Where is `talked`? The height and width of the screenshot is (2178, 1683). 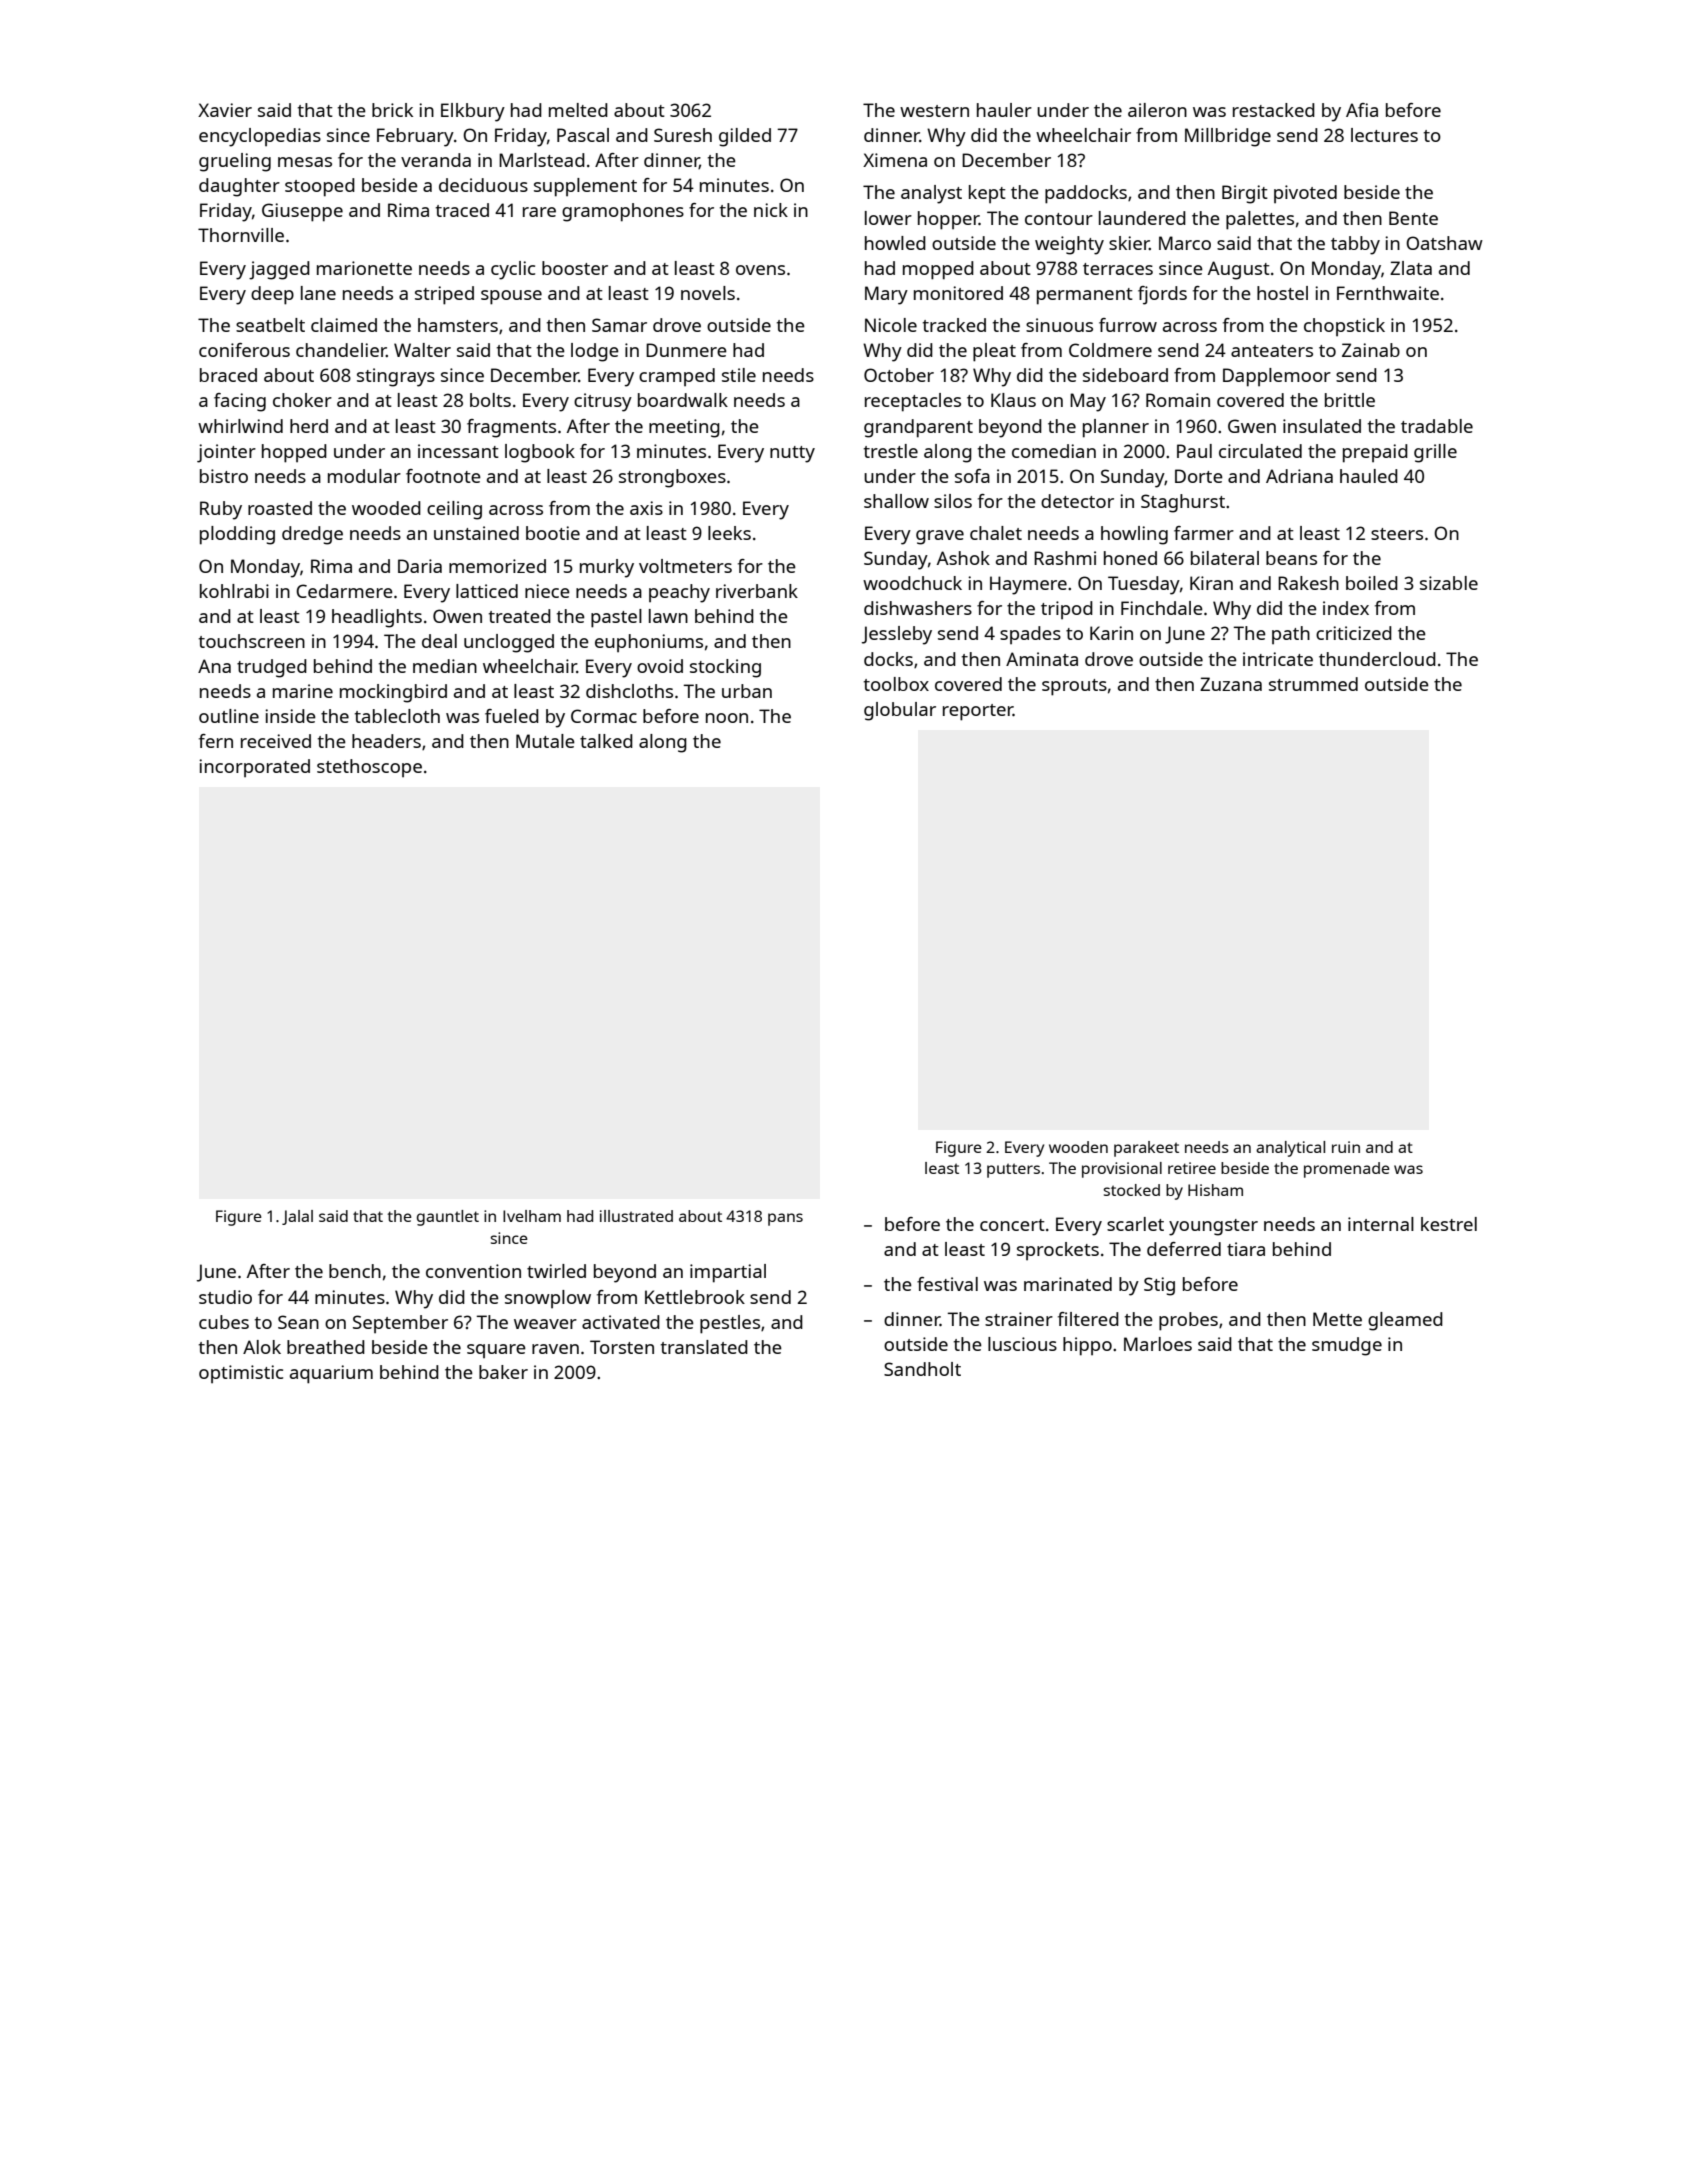
talked is located at coordinates (606, 741).
